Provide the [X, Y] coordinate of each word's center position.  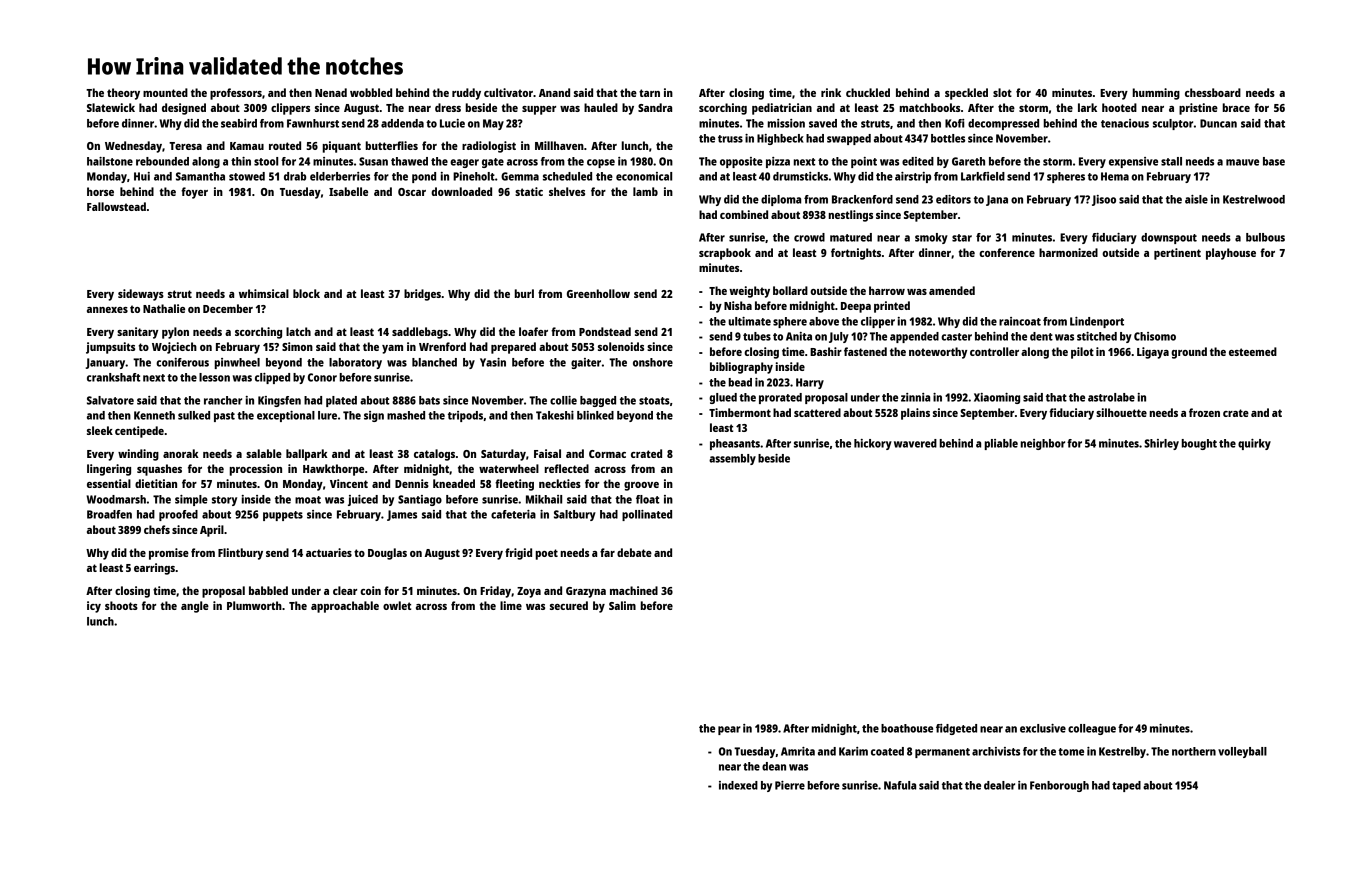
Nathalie [164, 308]
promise [169, 554]
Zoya [529, 592]
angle [195, 607]
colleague [1092, 729]
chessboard [1213, 92]
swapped [849, 139]
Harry [810, 383]
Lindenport [1097, 322]
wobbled [371, 92]
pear [729, 730]
